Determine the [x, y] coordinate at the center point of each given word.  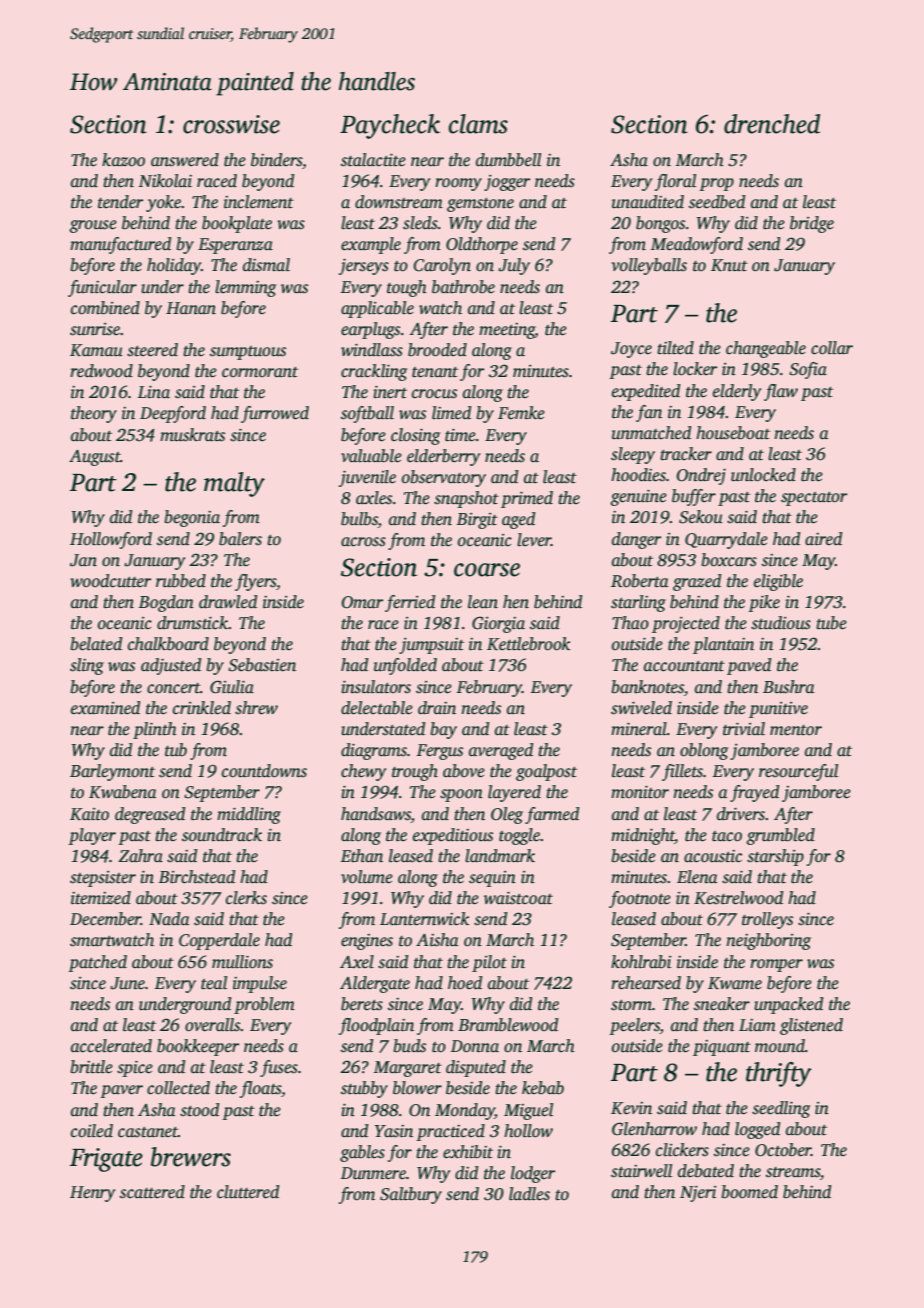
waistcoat [518, 898]
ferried [410, 603]
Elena [697, 877]
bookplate [237, 224]
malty [234, 484]
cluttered [248, 1192]
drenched [772, 124]
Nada [169, 919]
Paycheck [390, 126]
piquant [722, 1048]
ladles [529, 1194]
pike [764, 603]
